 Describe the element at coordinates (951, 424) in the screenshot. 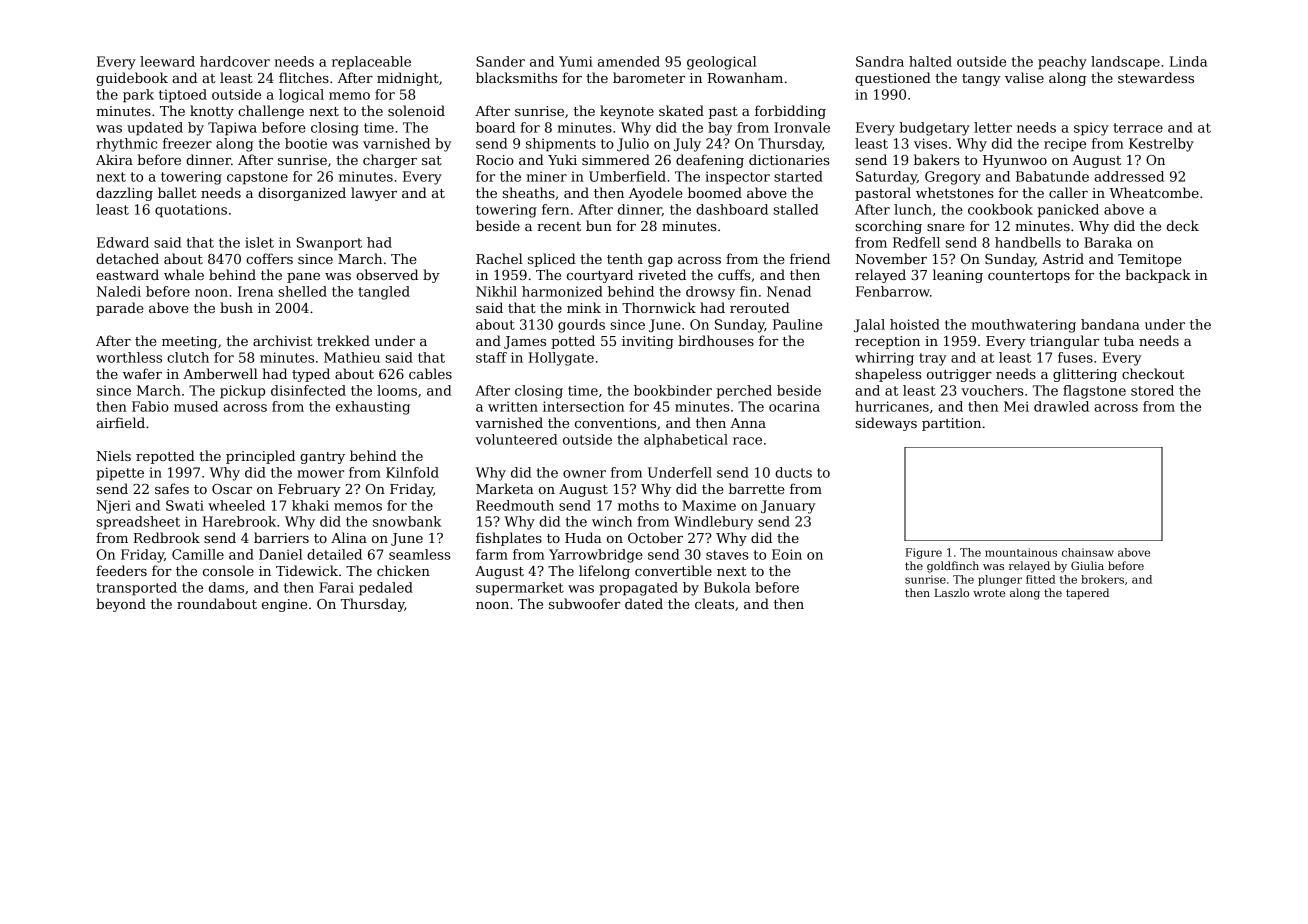

I see `partition` at that location.
